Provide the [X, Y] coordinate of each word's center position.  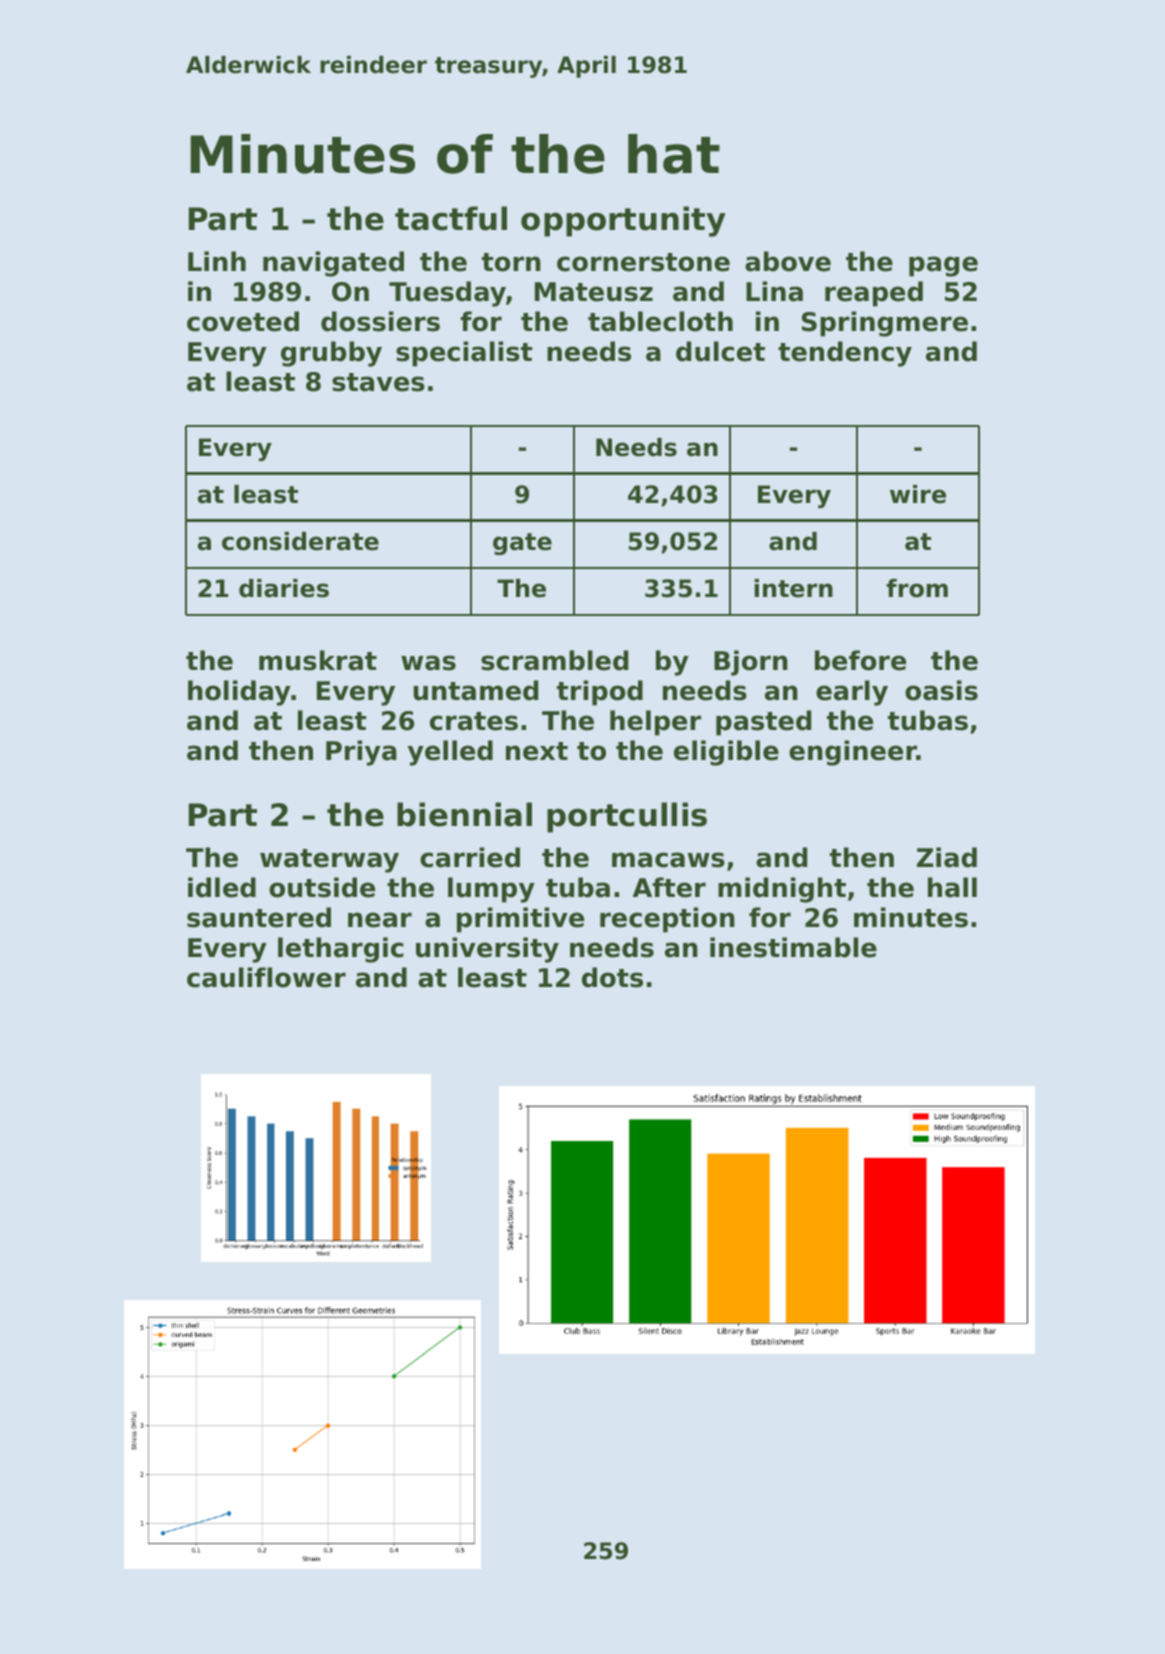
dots [612, 977]
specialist [464, 354]
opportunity [623, 221]
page [943, 266]
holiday [239, 693]
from [917, 588]
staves [378, 382]
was [428, 663]
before [860, 660]
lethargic [341, 950]
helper [655, 723]
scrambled [554, 660]
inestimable [793, 947]
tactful [451, 218]
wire [918, 494]
